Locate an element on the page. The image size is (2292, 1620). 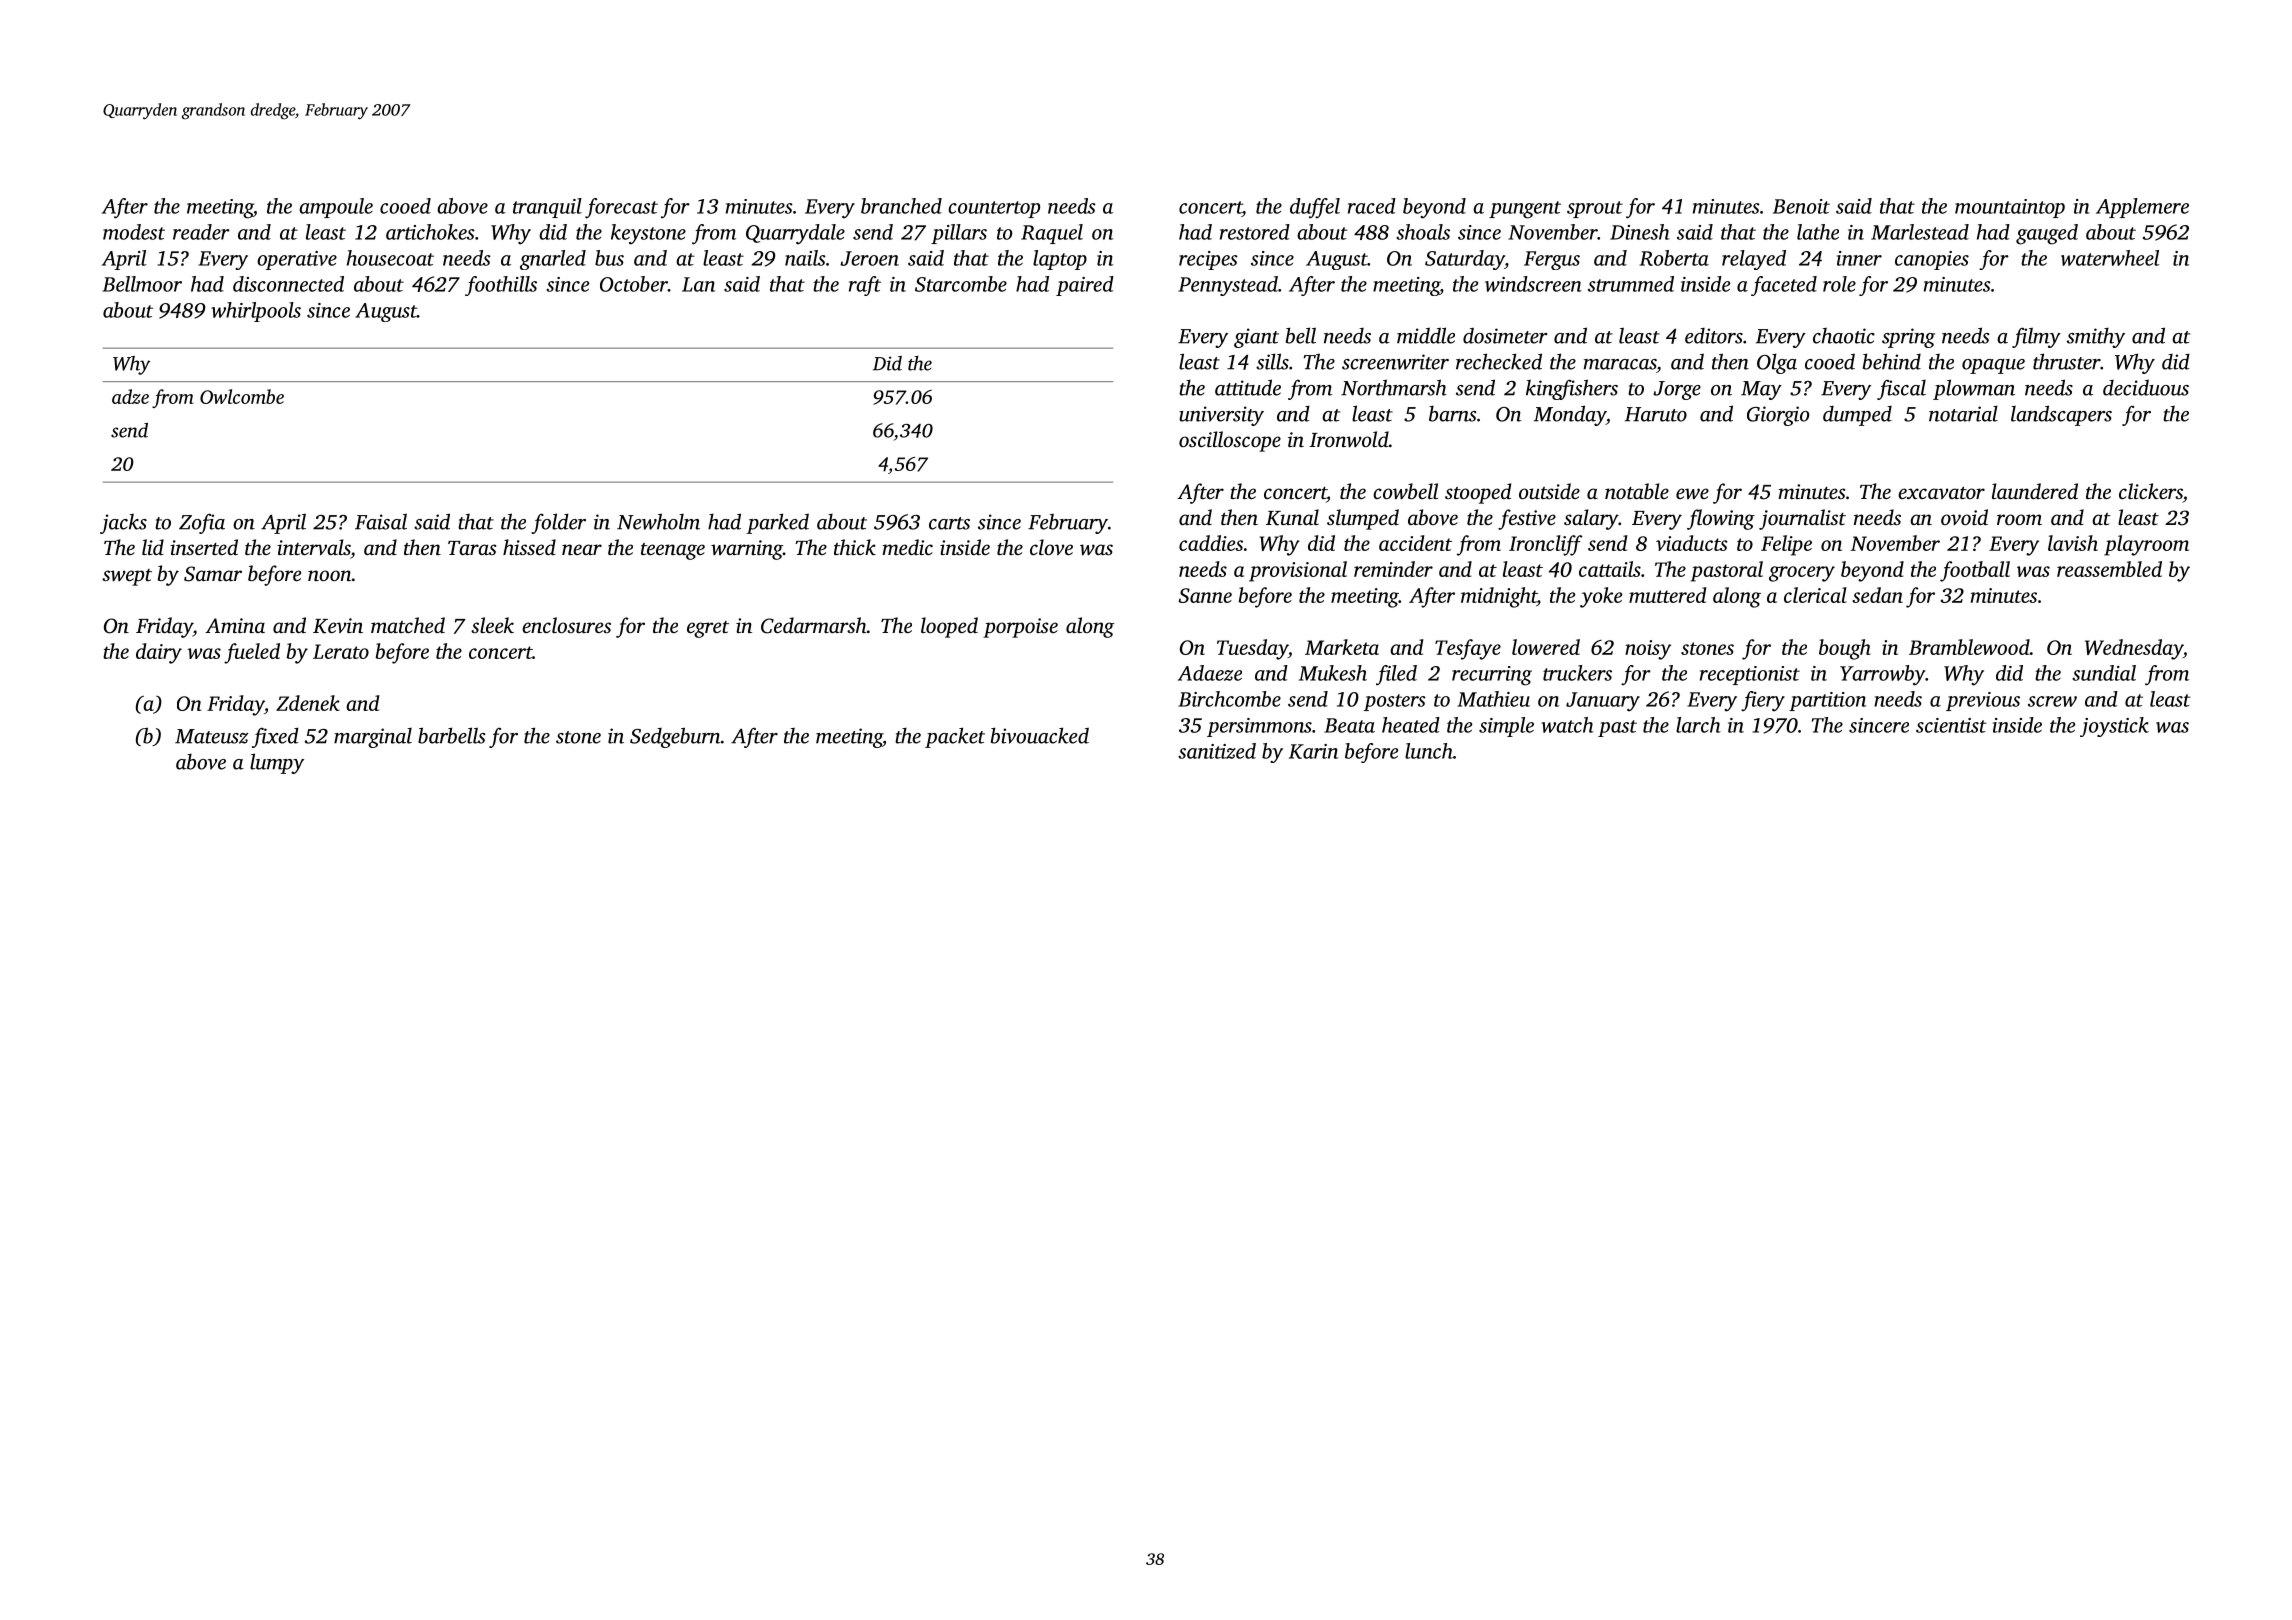
mountaintop is located at coordinates (2010, 208).
